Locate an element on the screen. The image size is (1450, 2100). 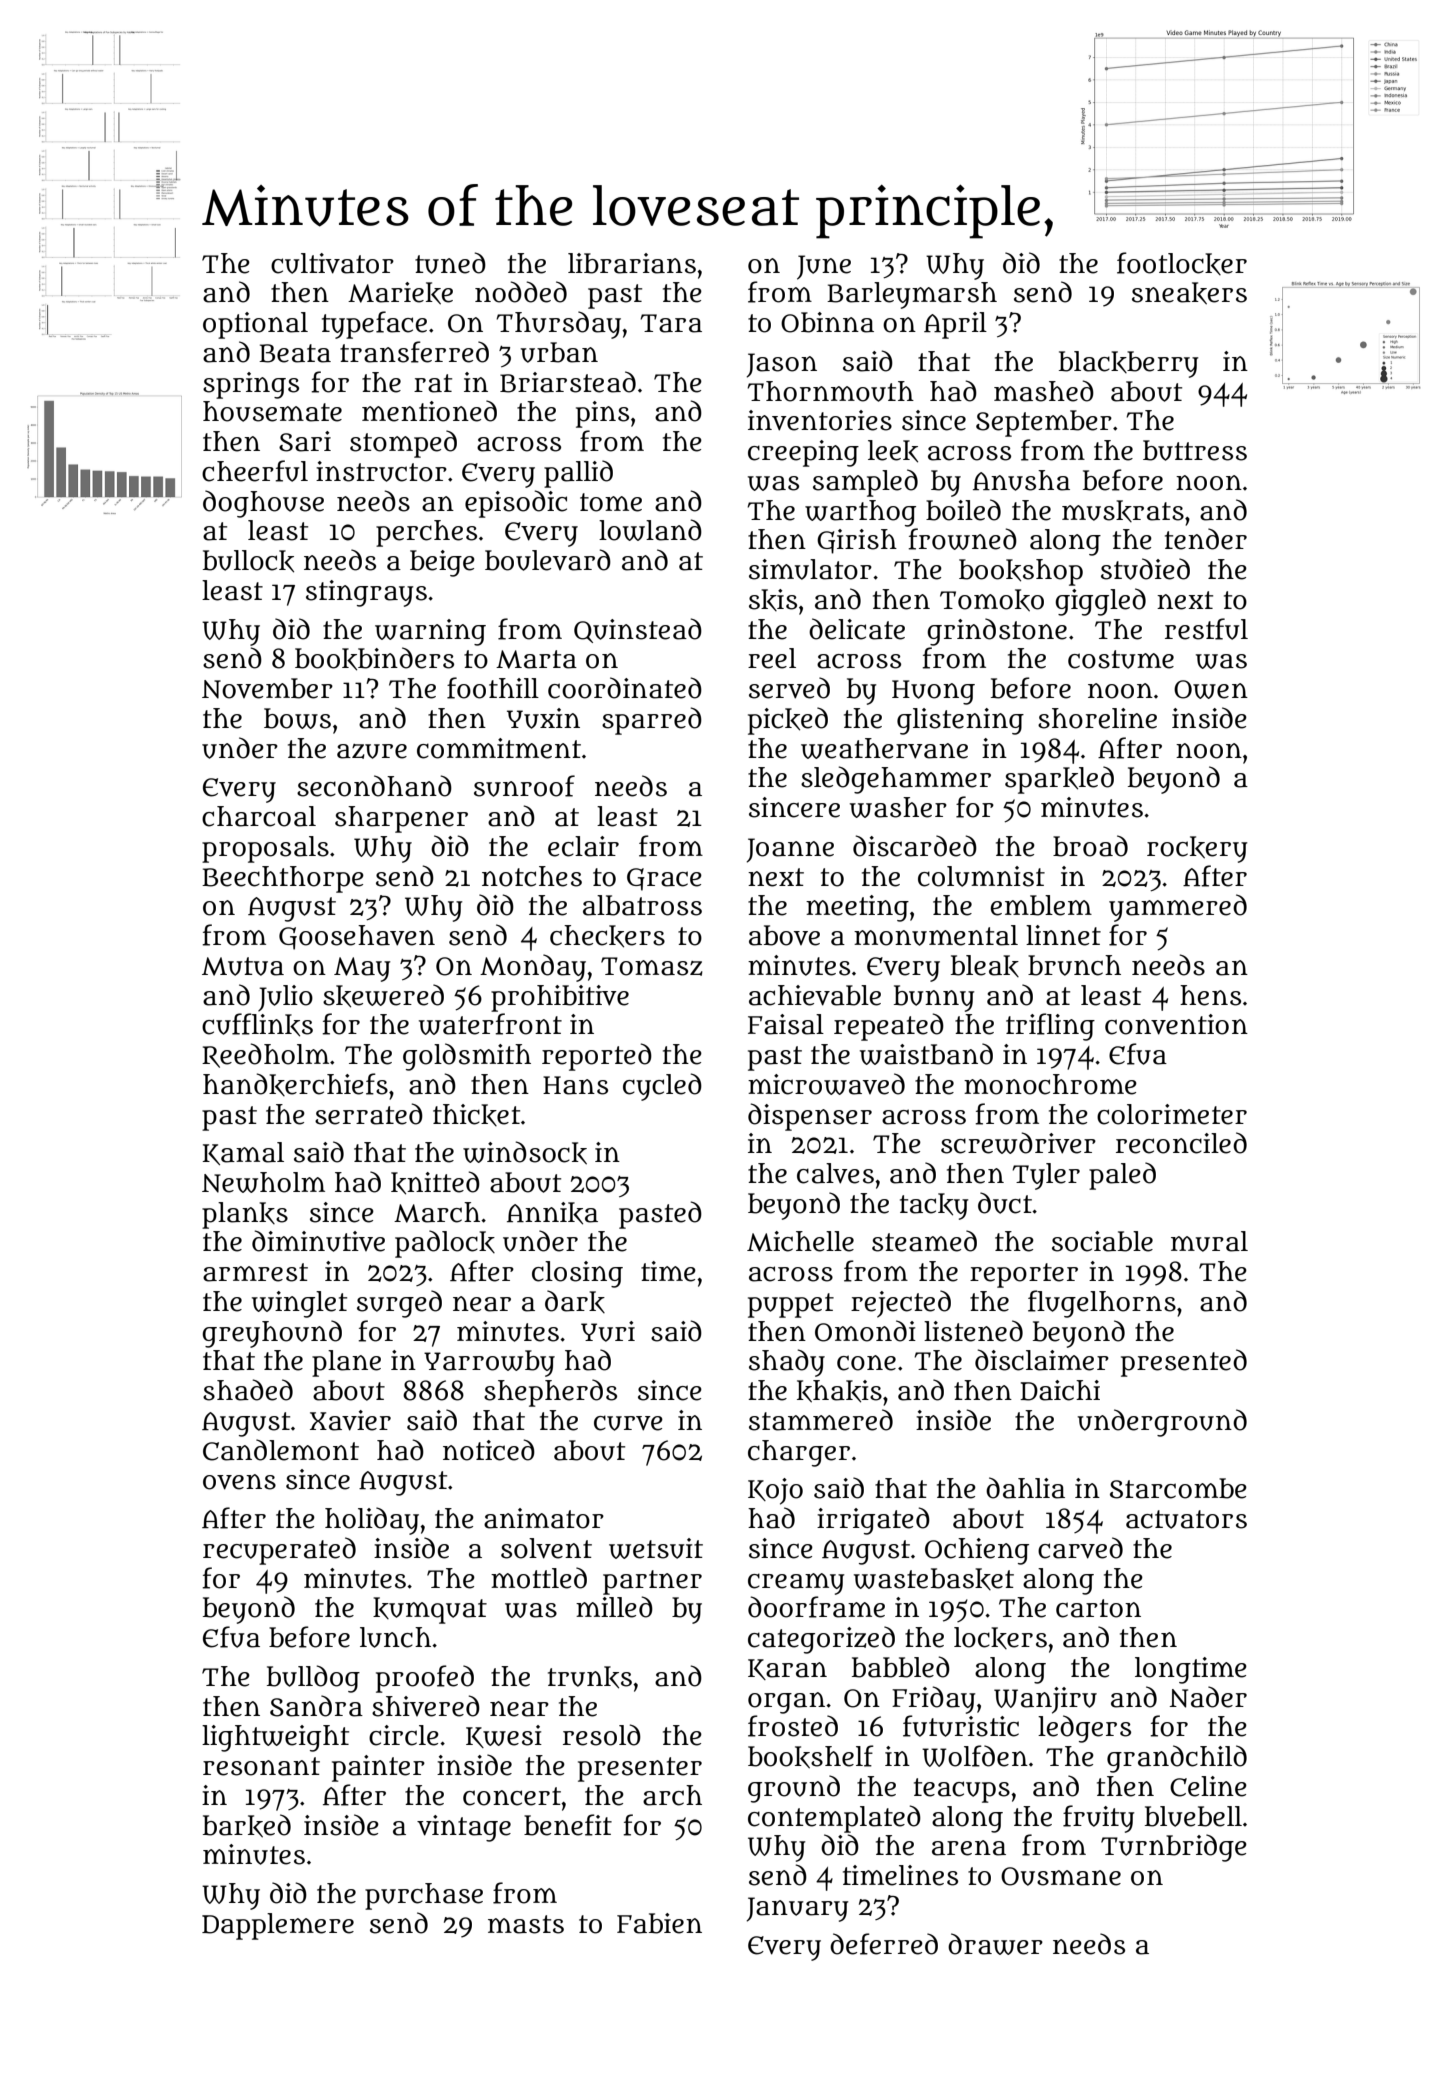
cycled is located at coordinates (662, 1087).
